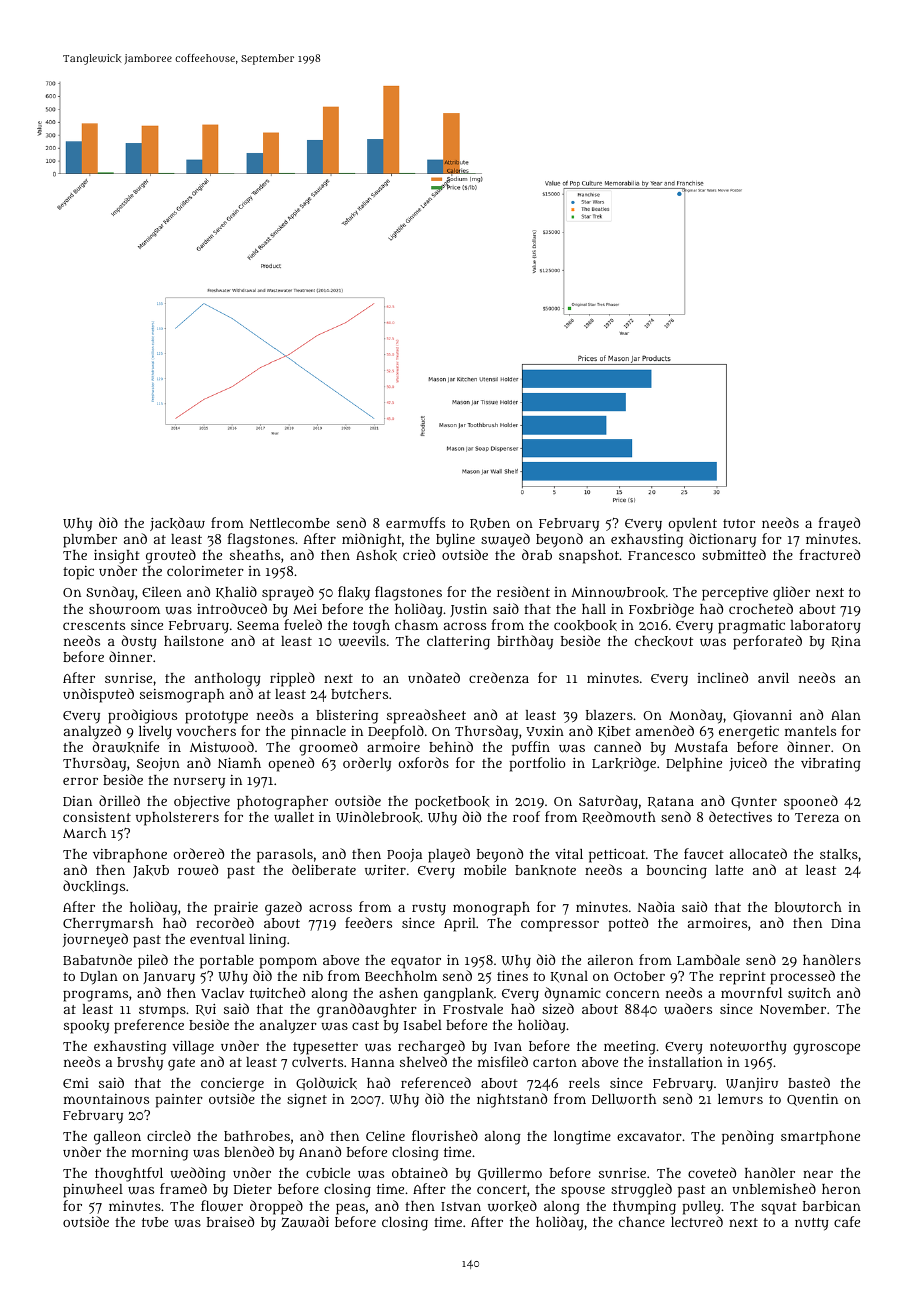  What do you see at coordinates (155, 1222) in the page?
I see `tube` at bounding box center [155, 1222].
